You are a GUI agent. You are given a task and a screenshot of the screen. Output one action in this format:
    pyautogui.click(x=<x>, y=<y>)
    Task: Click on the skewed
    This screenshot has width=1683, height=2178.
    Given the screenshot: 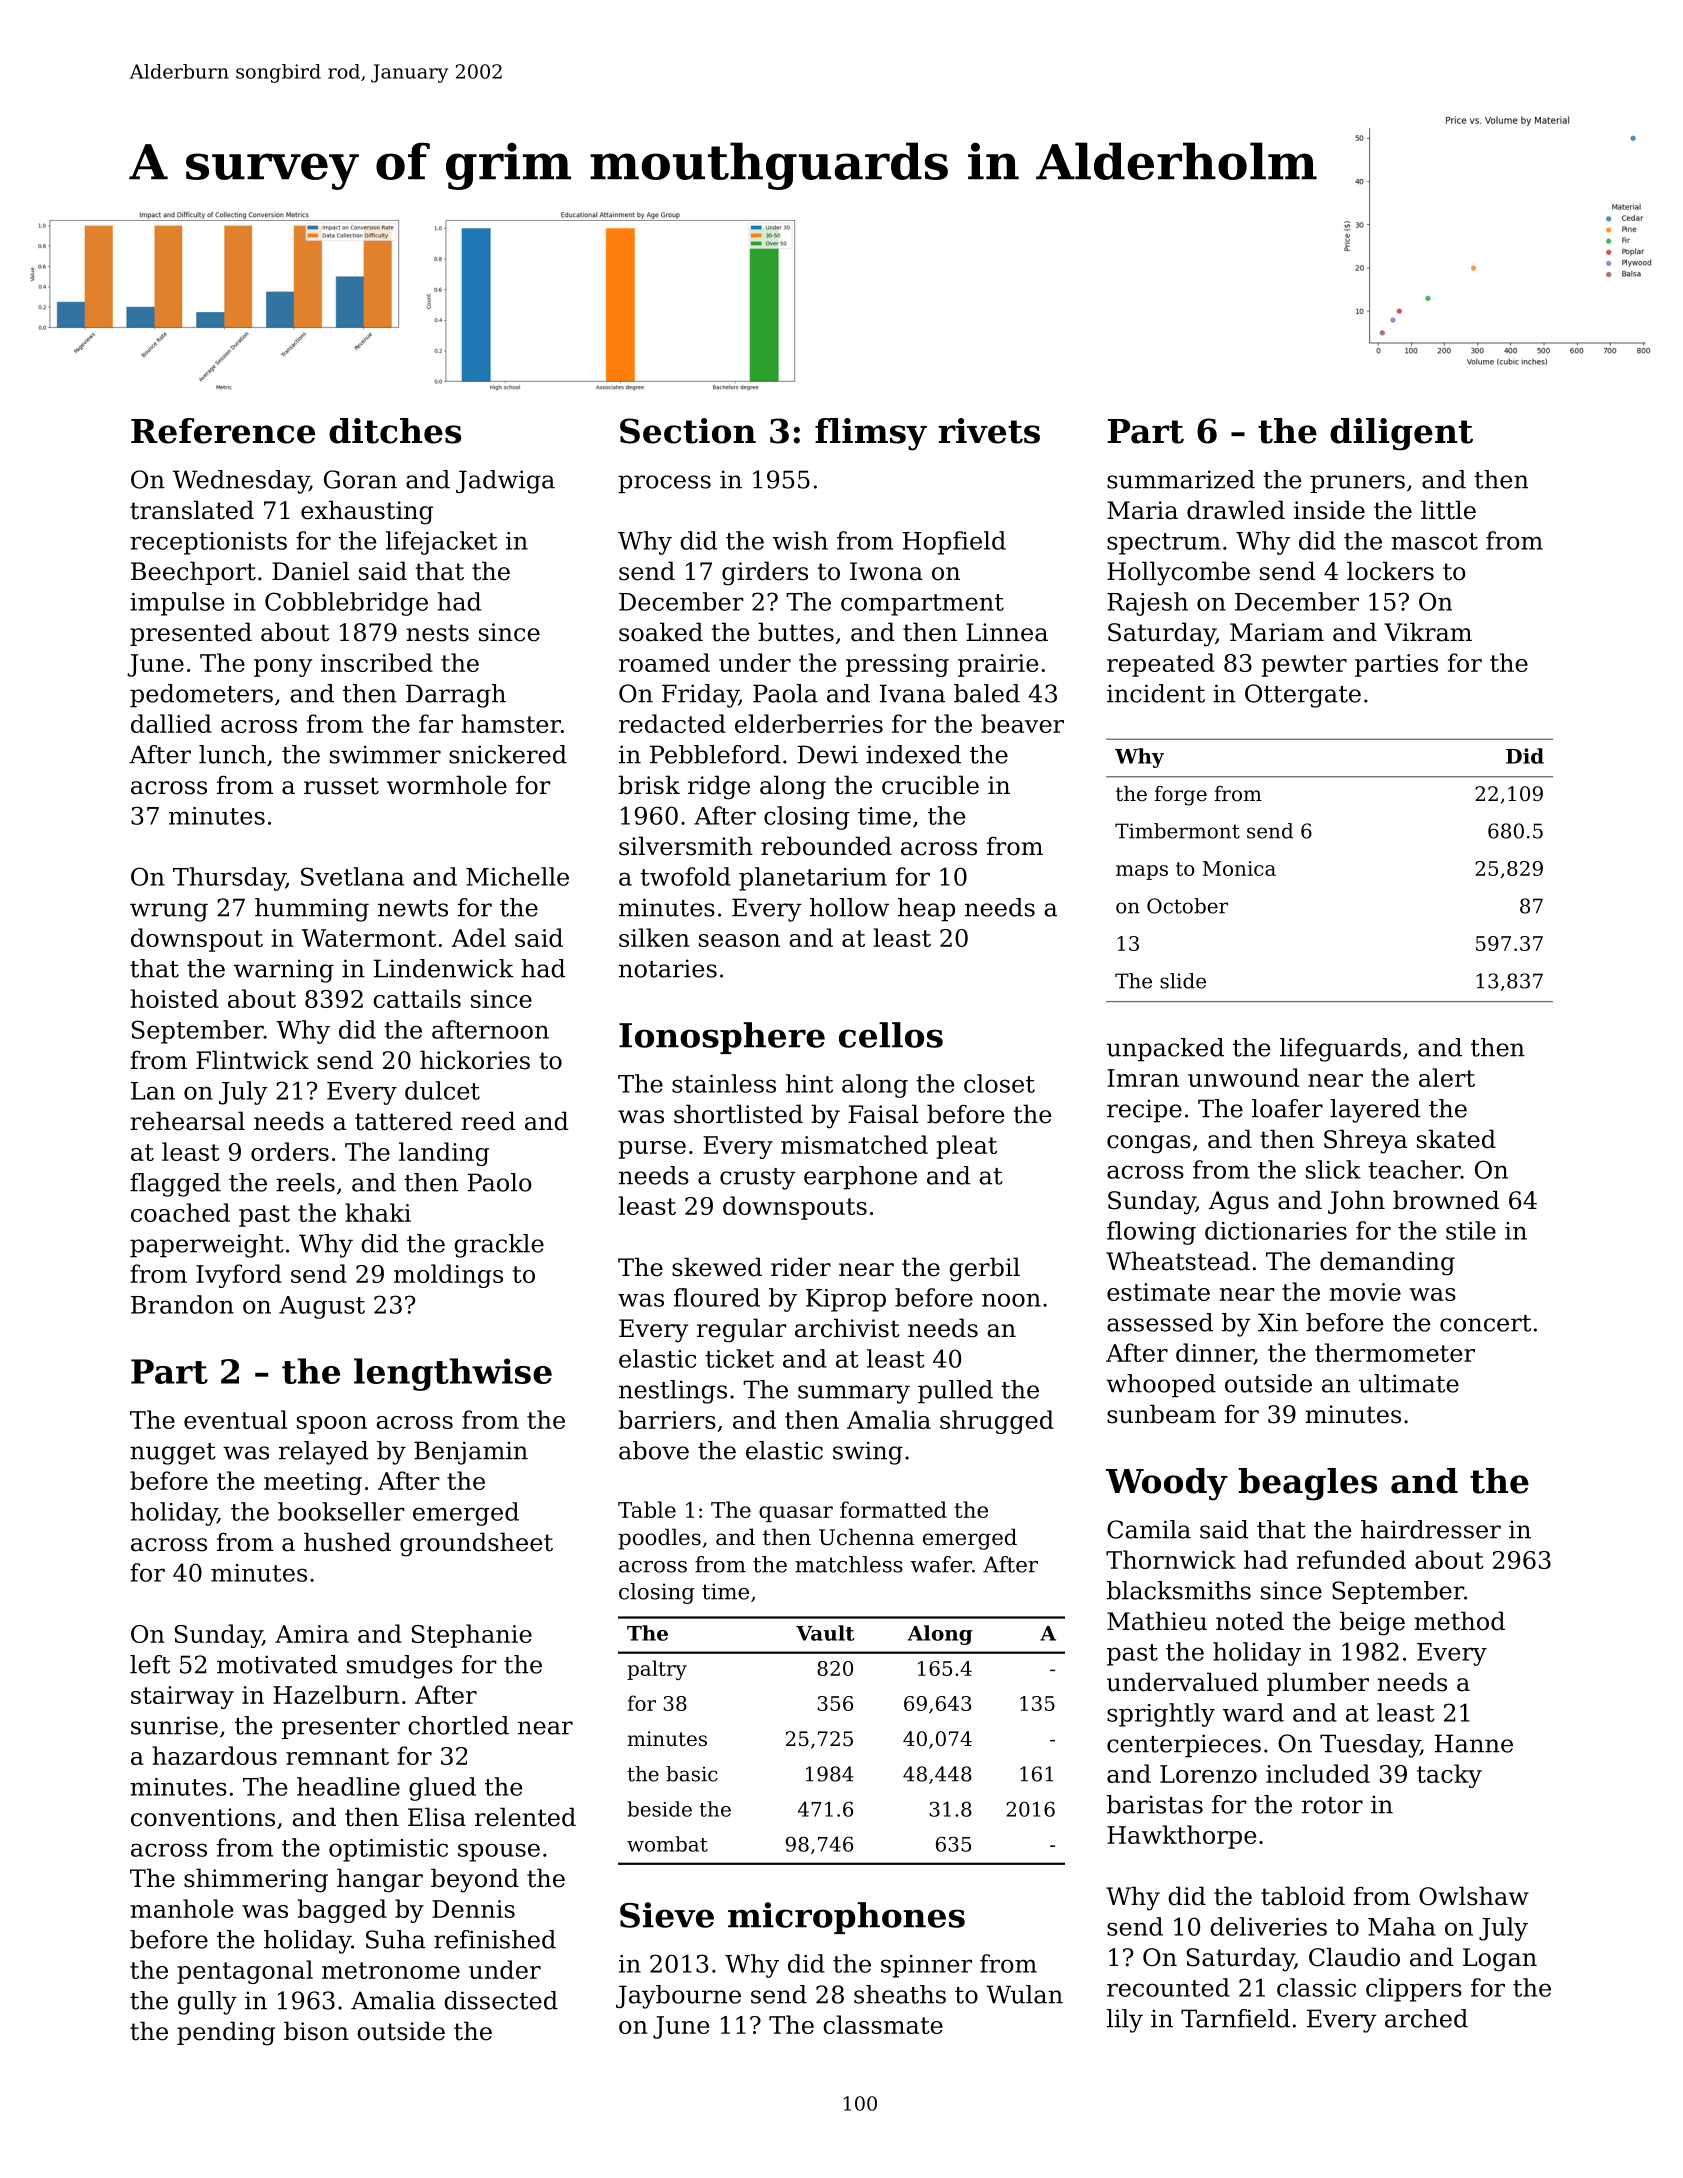 What is the action you would take?
    pyautogui.click(x=717, y=1267)
